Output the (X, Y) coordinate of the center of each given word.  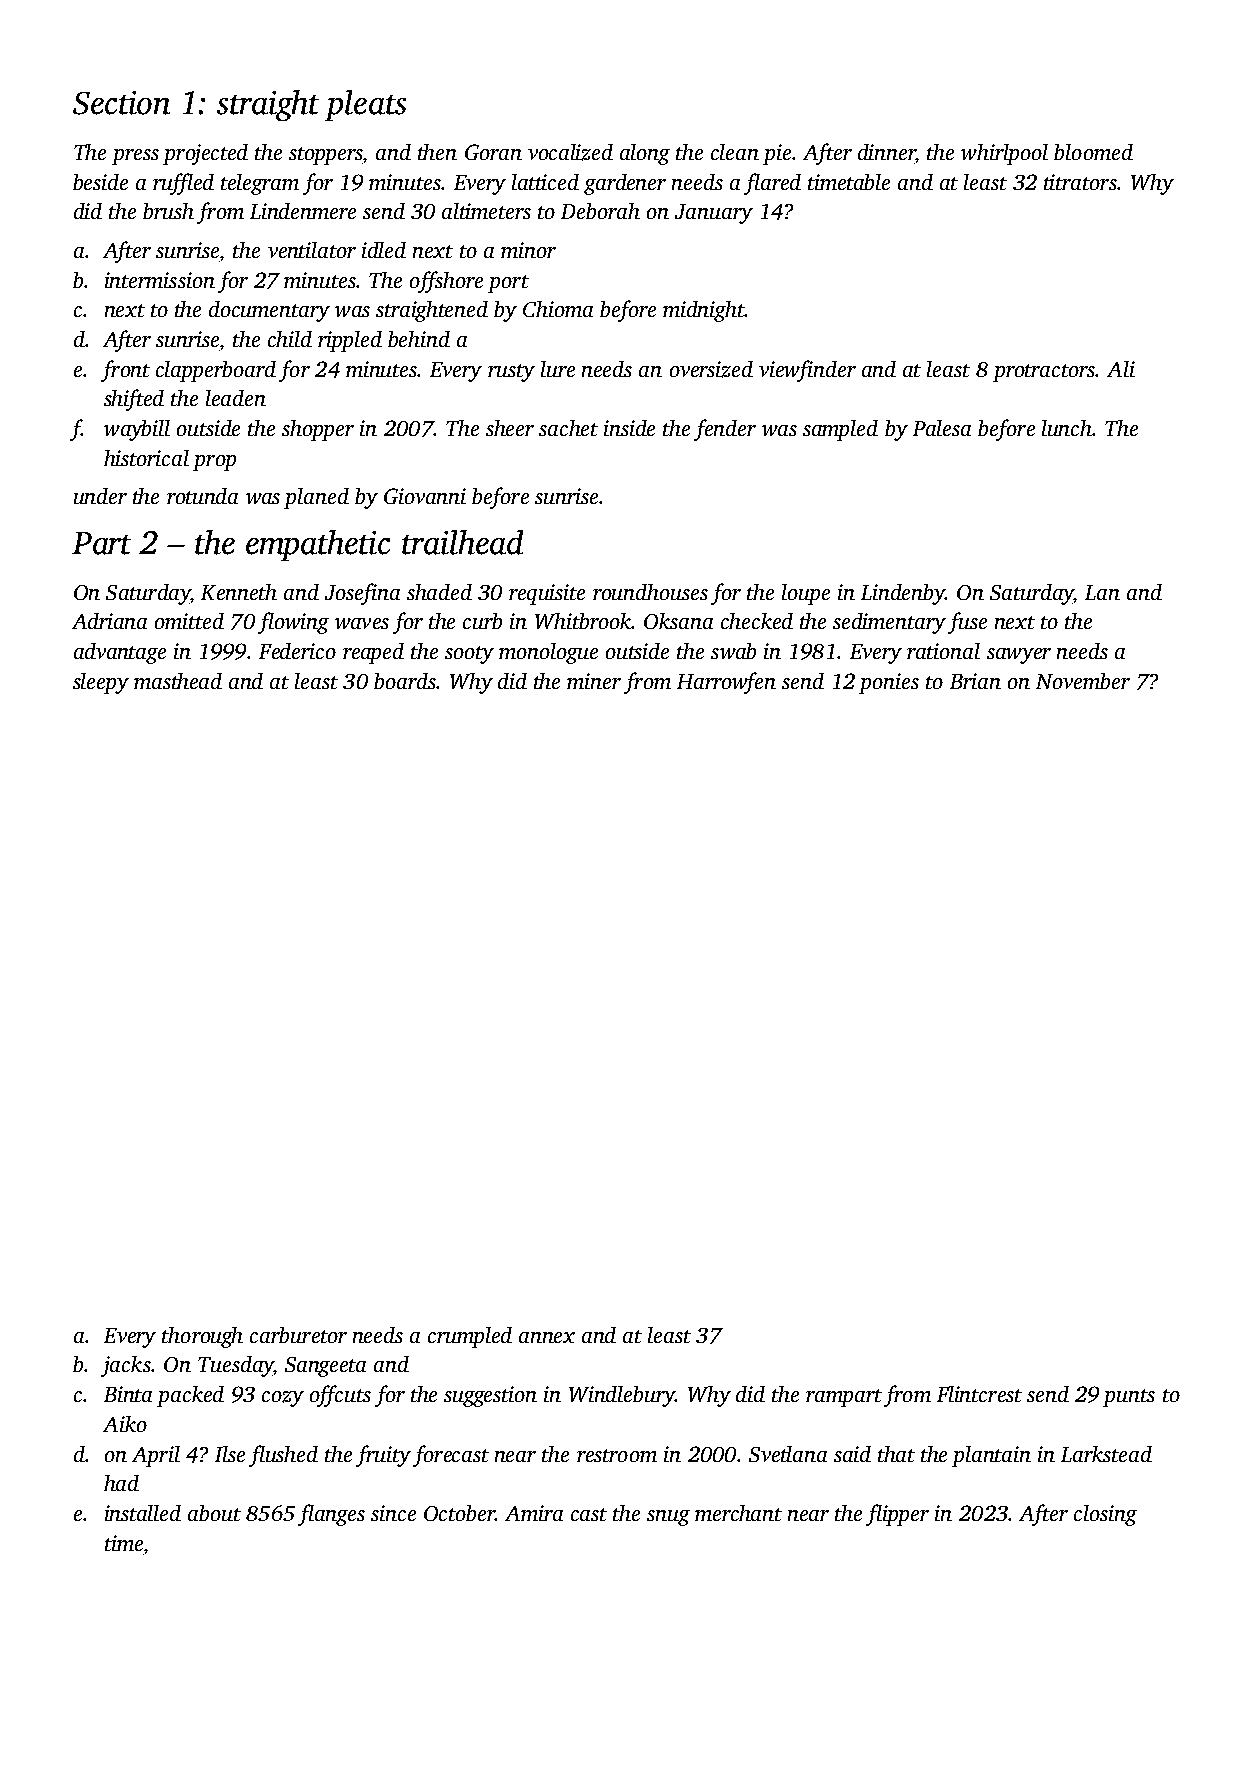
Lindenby (903, 594)
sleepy (101, 683)
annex (547, 1337)
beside (100, 182)
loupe (806, 594)
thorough (202, 1337)
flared (772, 184)
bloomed (1093, 152)
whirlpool (1004, 154)
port (508, 284)
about (214, 1513)
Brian (975, 681)
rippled (350, 341)
